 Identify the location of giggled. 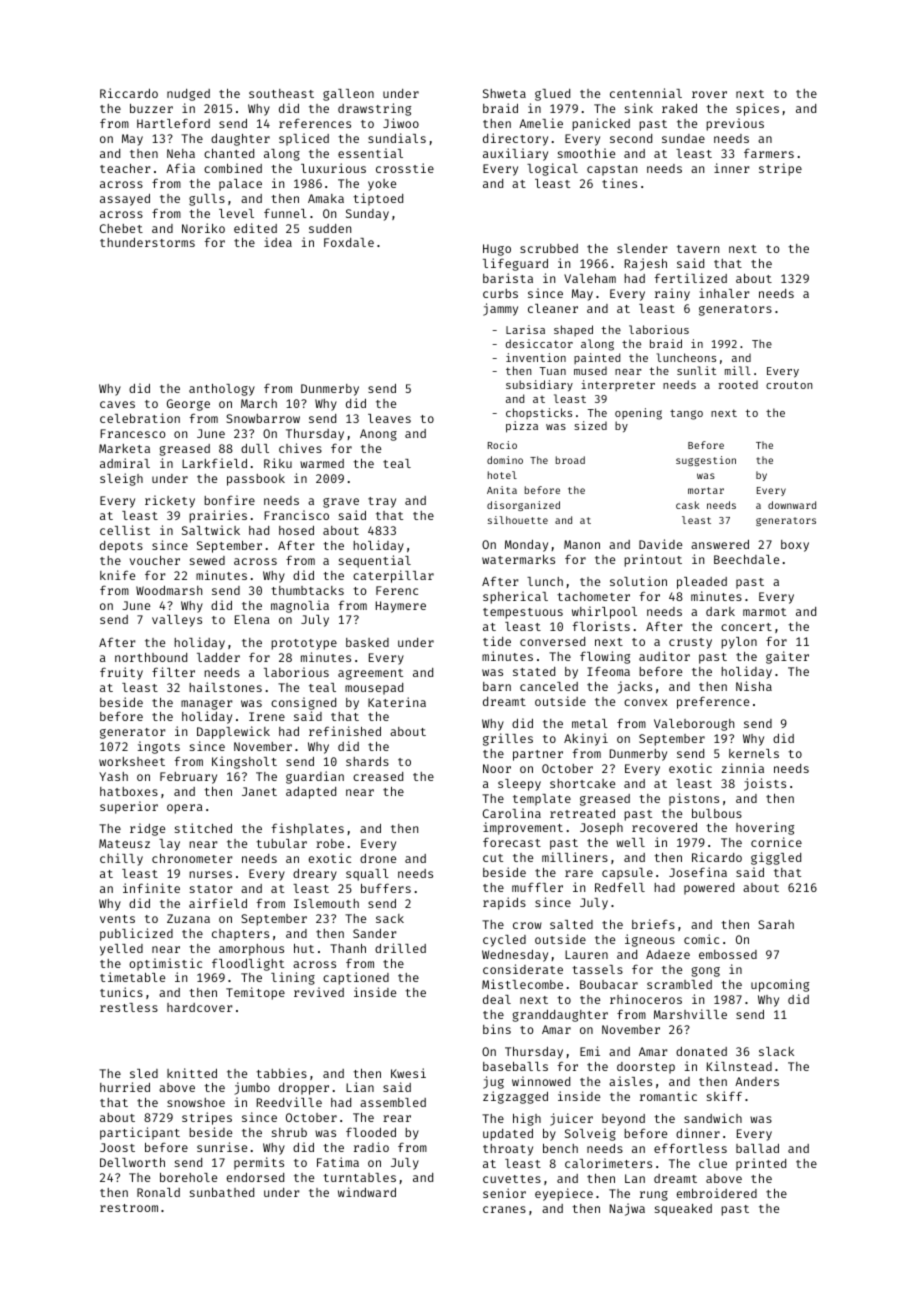
(776, 858).
